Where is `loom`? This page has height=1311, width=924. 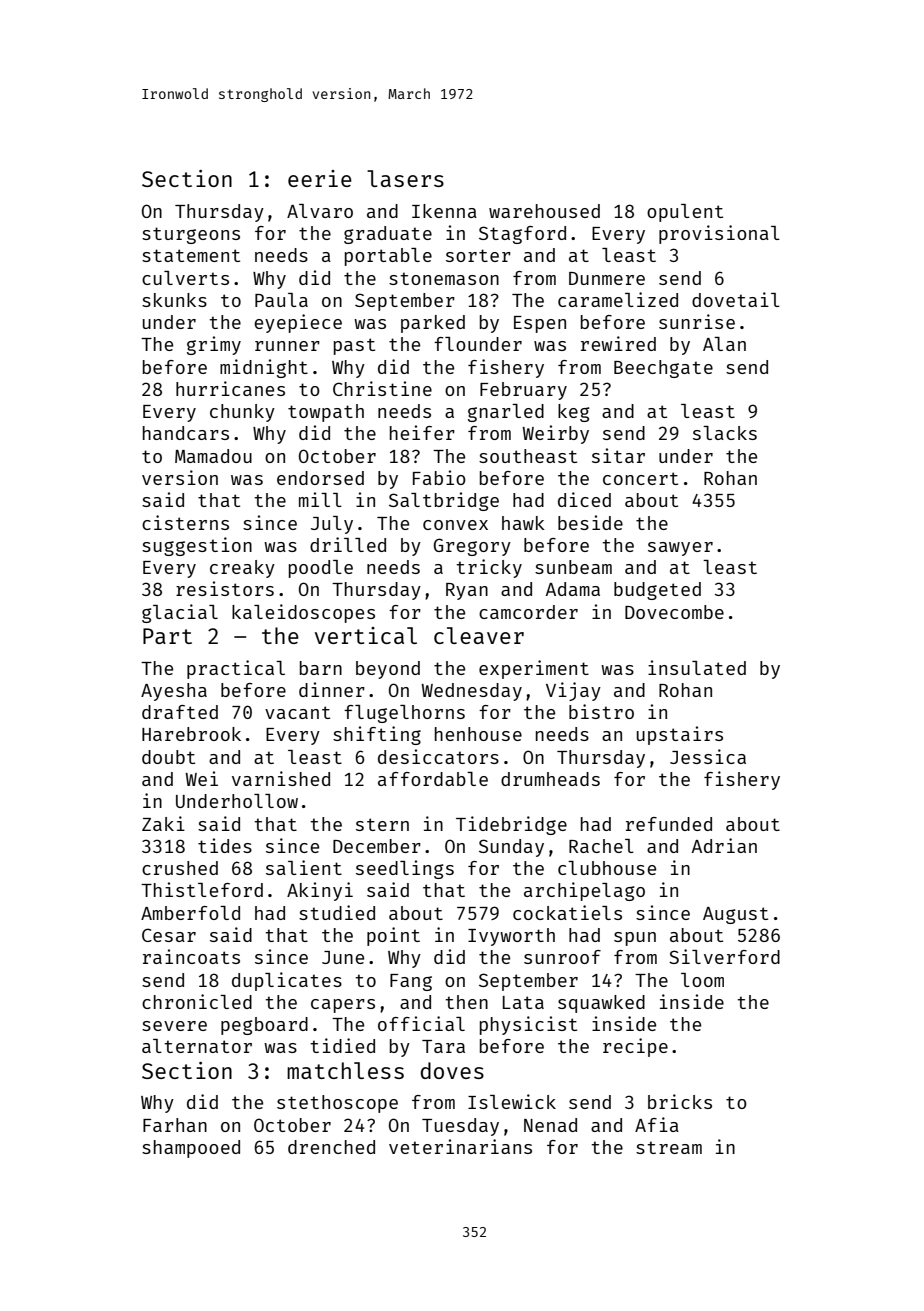 loom is located at coordinates (702, 980).
